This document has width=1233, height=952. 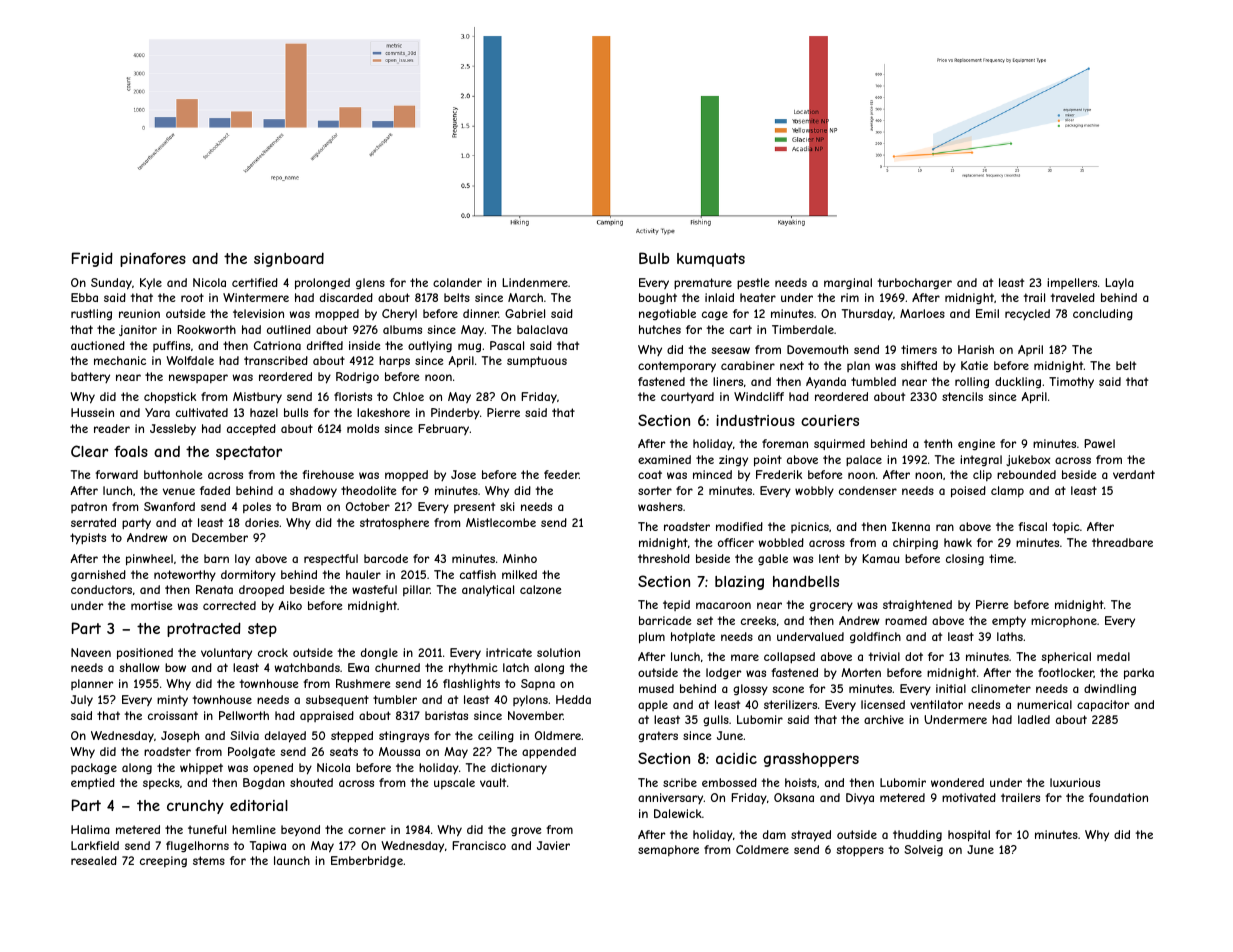 What do you see at coordinates (658, 736) in the document?
I see `graters` at bounding box center [658, 736].
